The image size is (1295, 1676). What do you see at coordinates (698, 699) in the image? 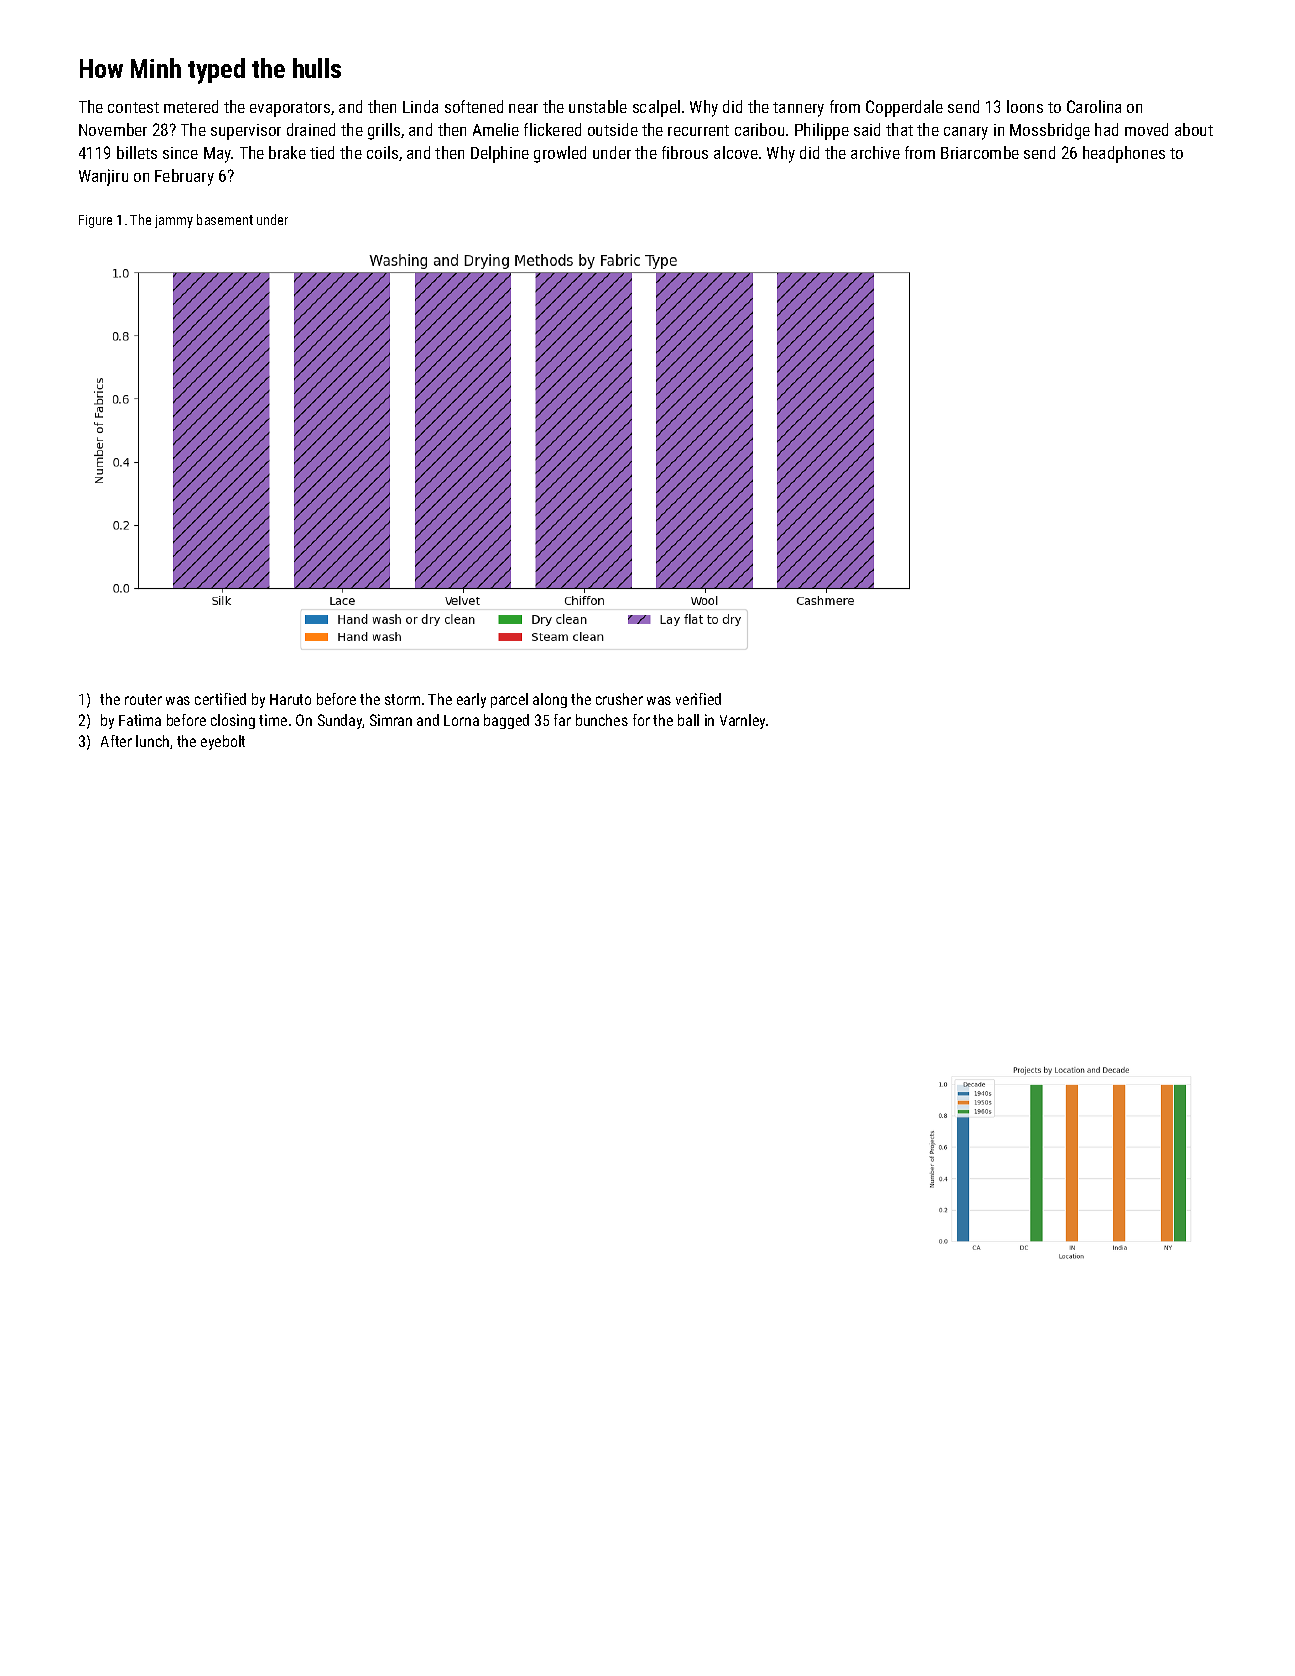
I see `verified` at bounding box center [698, 699].
